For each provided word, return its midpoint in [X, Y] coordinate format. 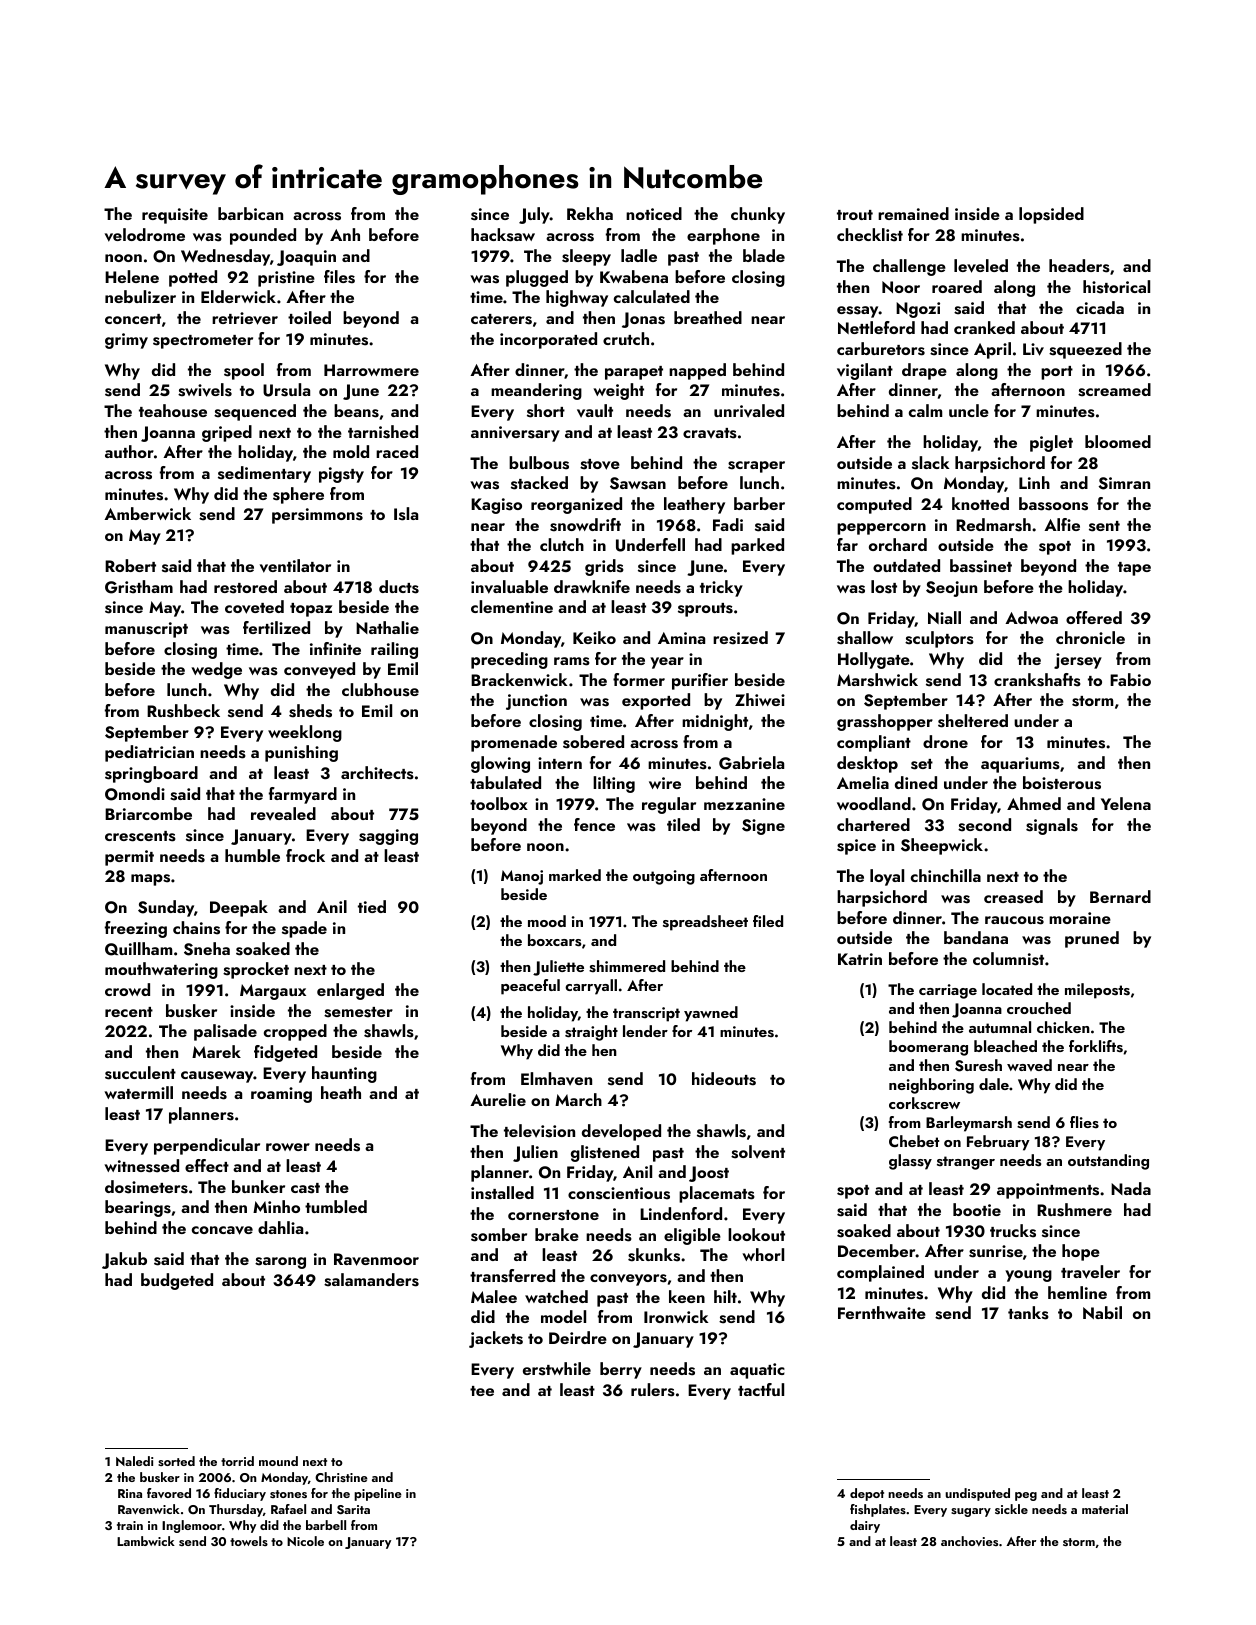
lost [884, 587]
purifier [700, 681]
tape [1134, 569]
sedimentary [264, 474]
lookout [756, 1234]
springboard [151, 774]
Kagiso [496, 506]
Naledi [134, 1461]
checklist [870, 235]
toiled [309, 317]
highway [577, 298]
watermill [138, 1092]
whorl [763, 1254]
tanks [1028, 1313]
